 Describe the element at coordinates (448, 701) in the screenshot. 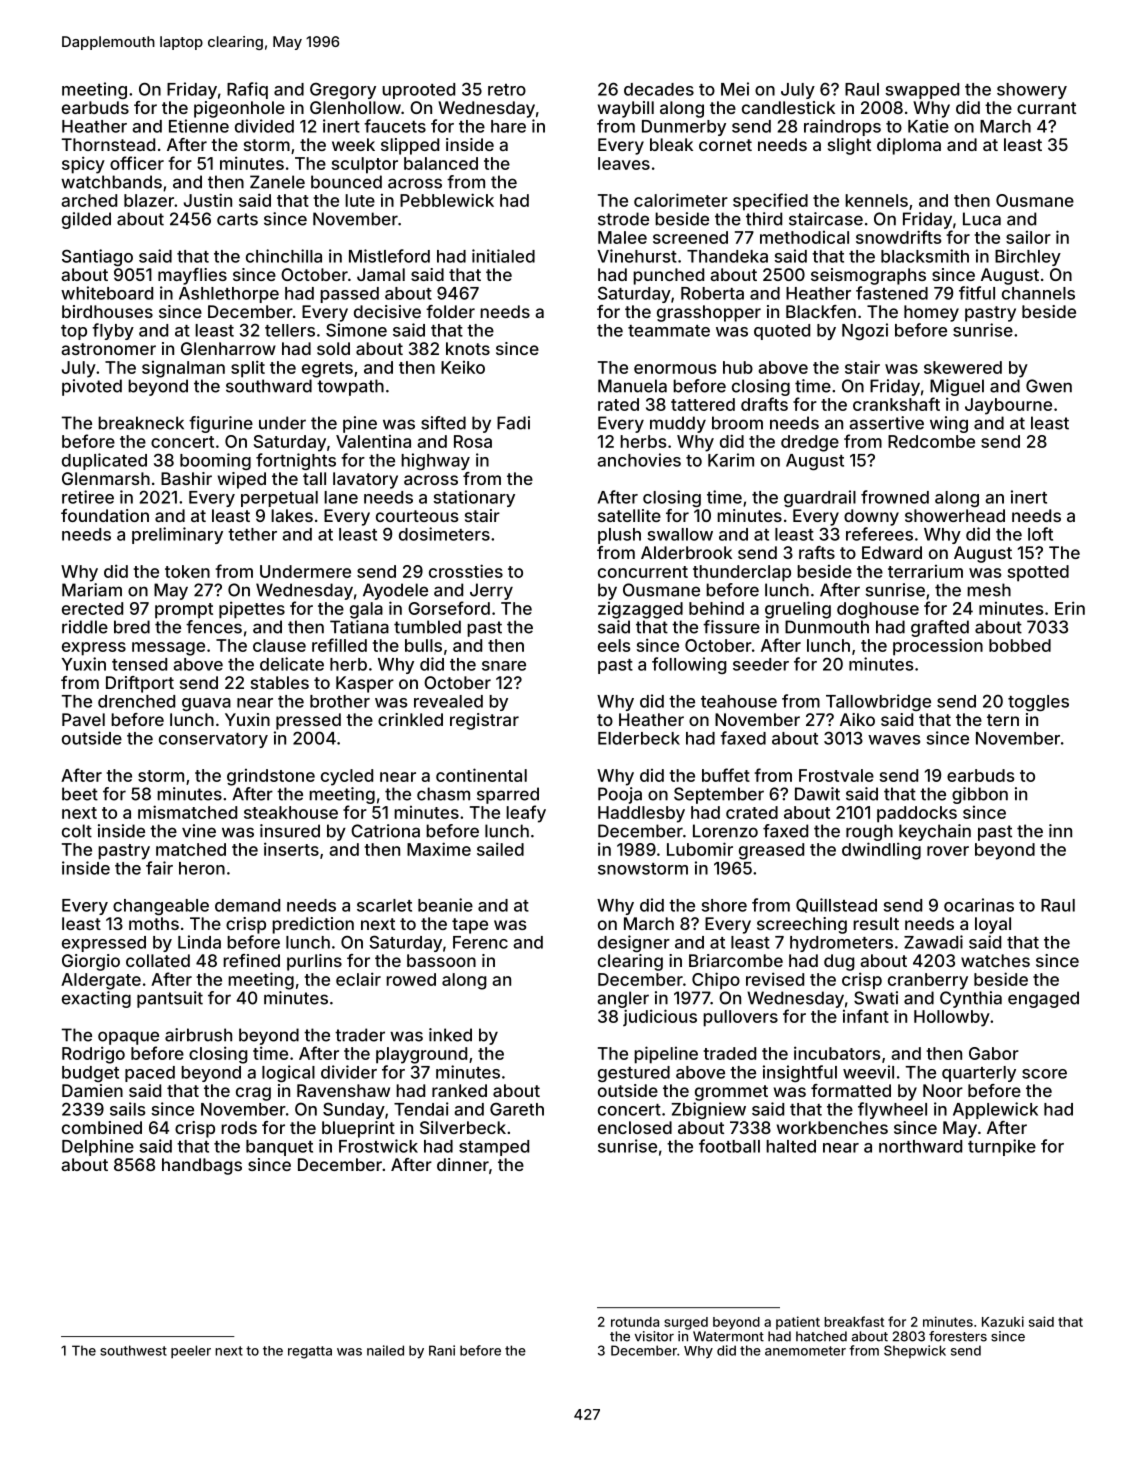

I see `revealed` at that location.
